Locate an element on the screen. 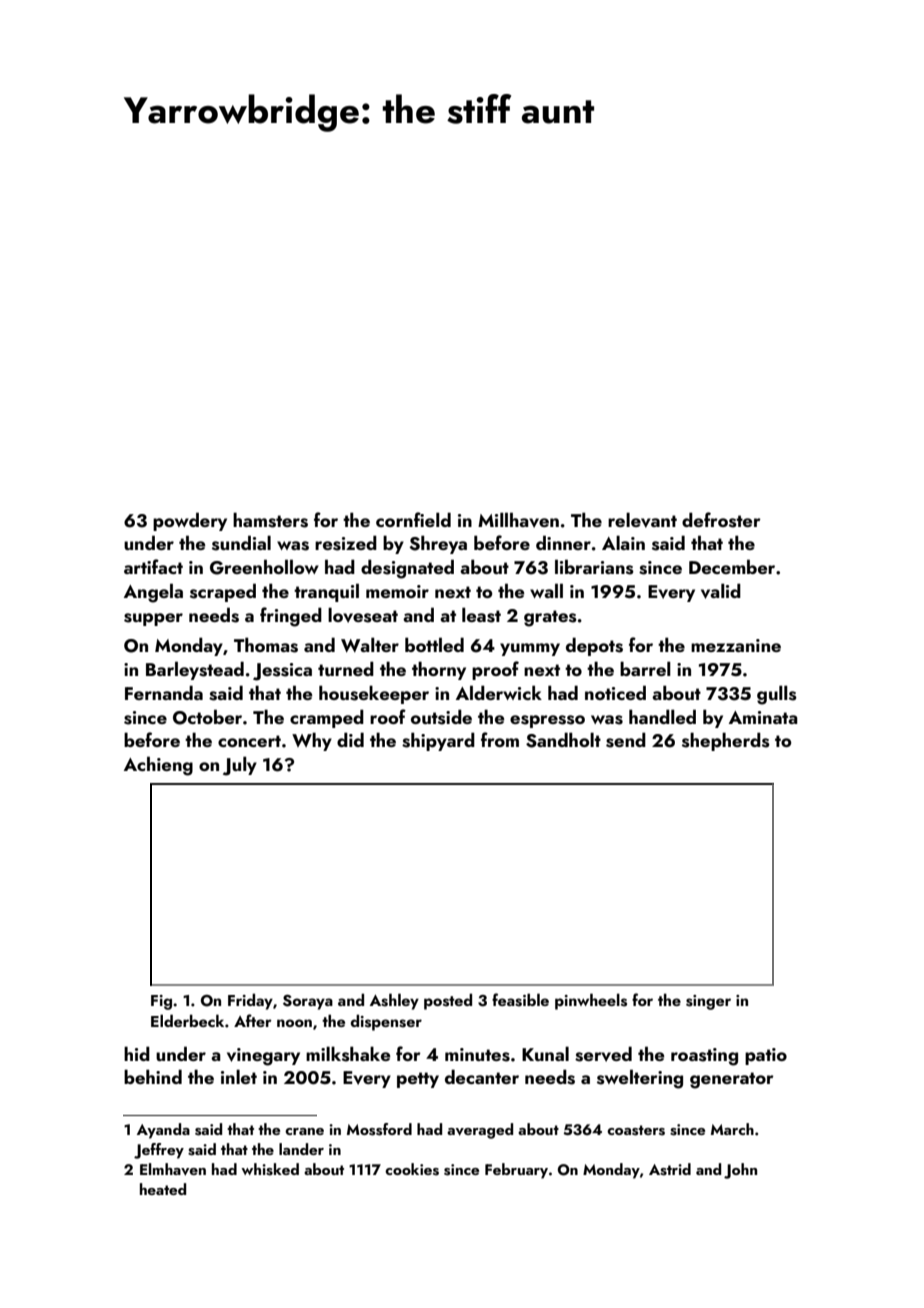 The width and height of the screenshot is (924, 1308). After is located at coordinates (253, 1020).
